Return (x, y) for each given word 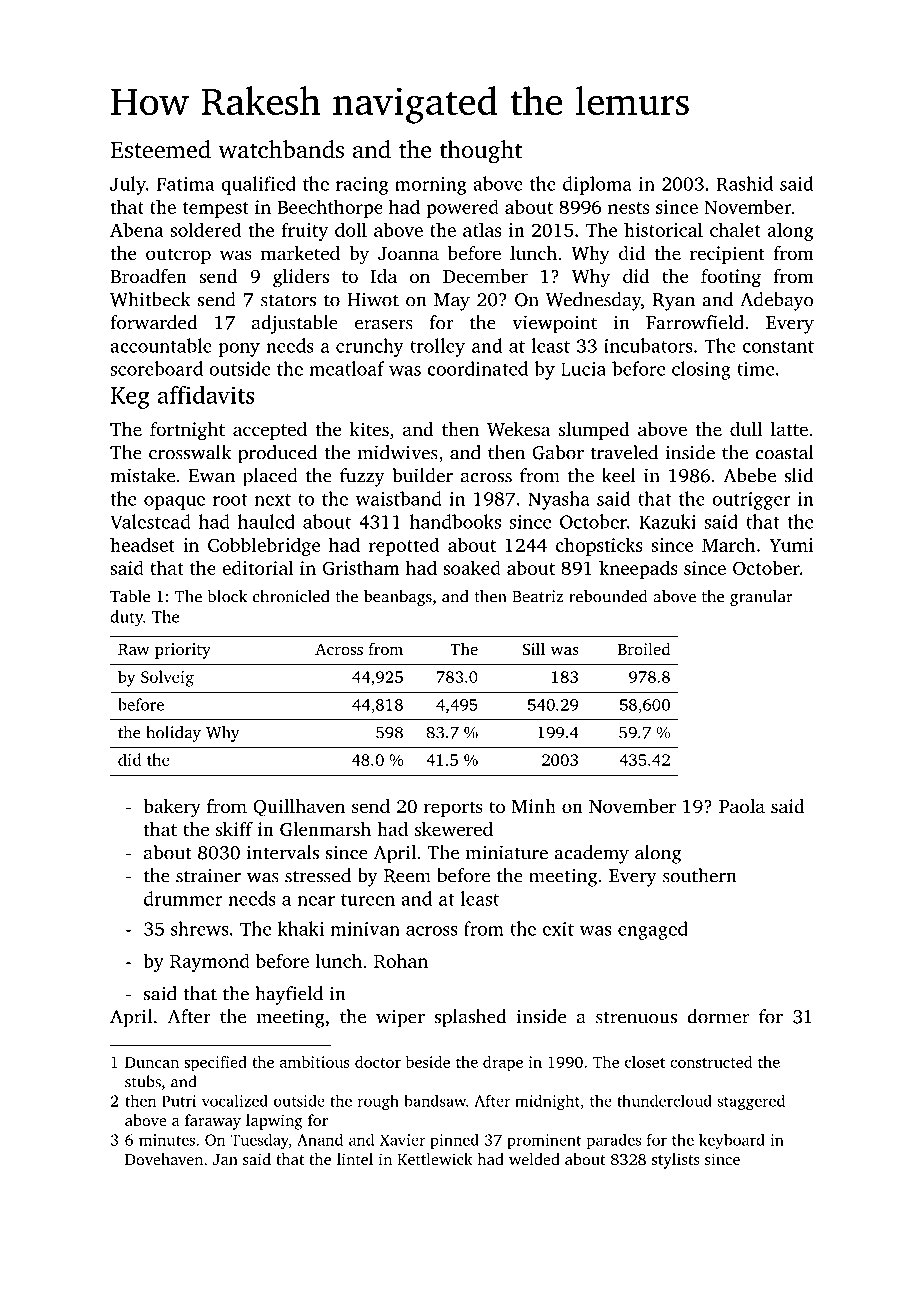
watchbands (281, 149)
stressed (318, 875)
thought (481, 152)
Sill (533, 648)
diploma (597, 185)
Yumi (791, 545)
